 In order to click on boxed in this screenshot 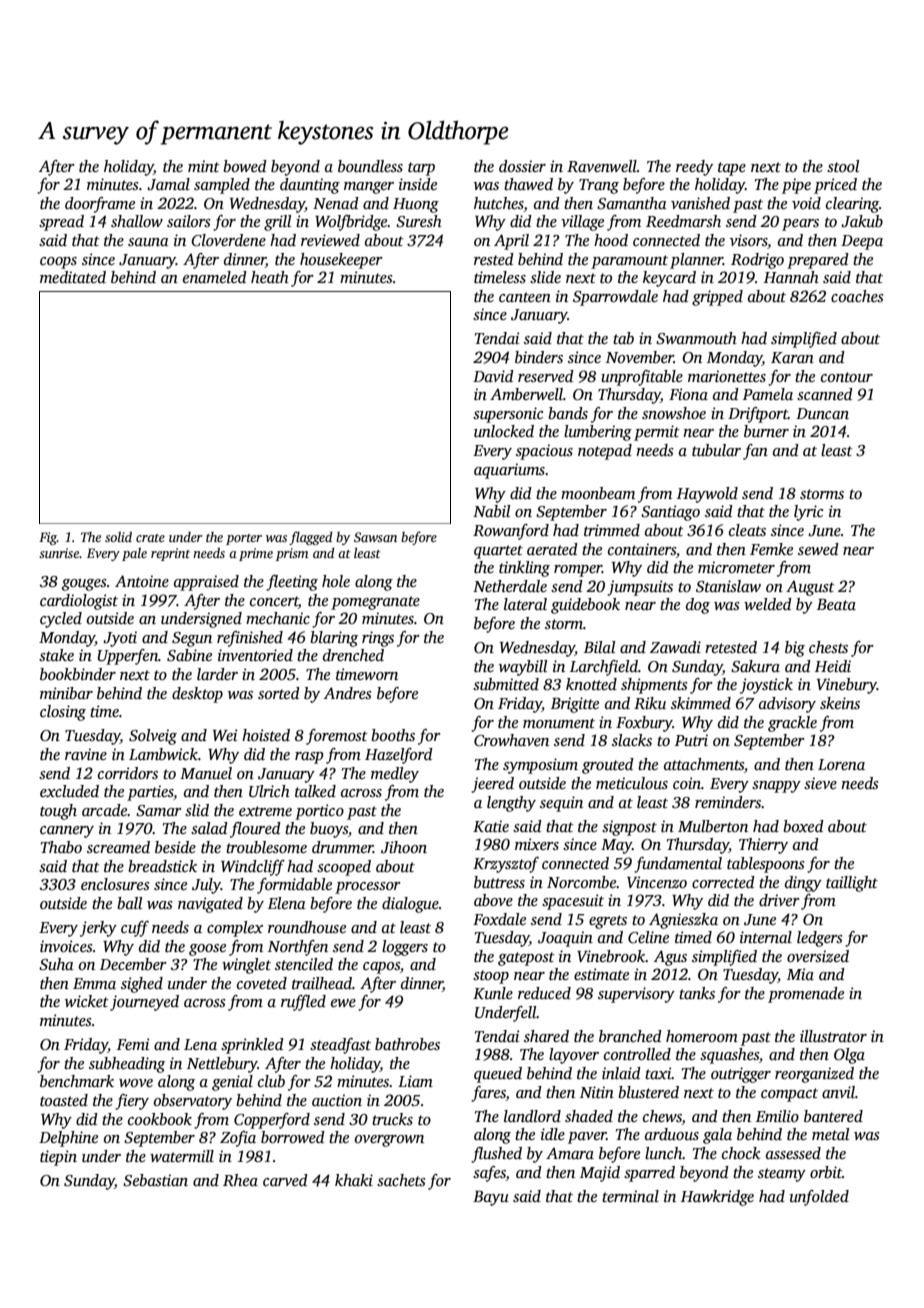, I will do `click(803, 826)`.
